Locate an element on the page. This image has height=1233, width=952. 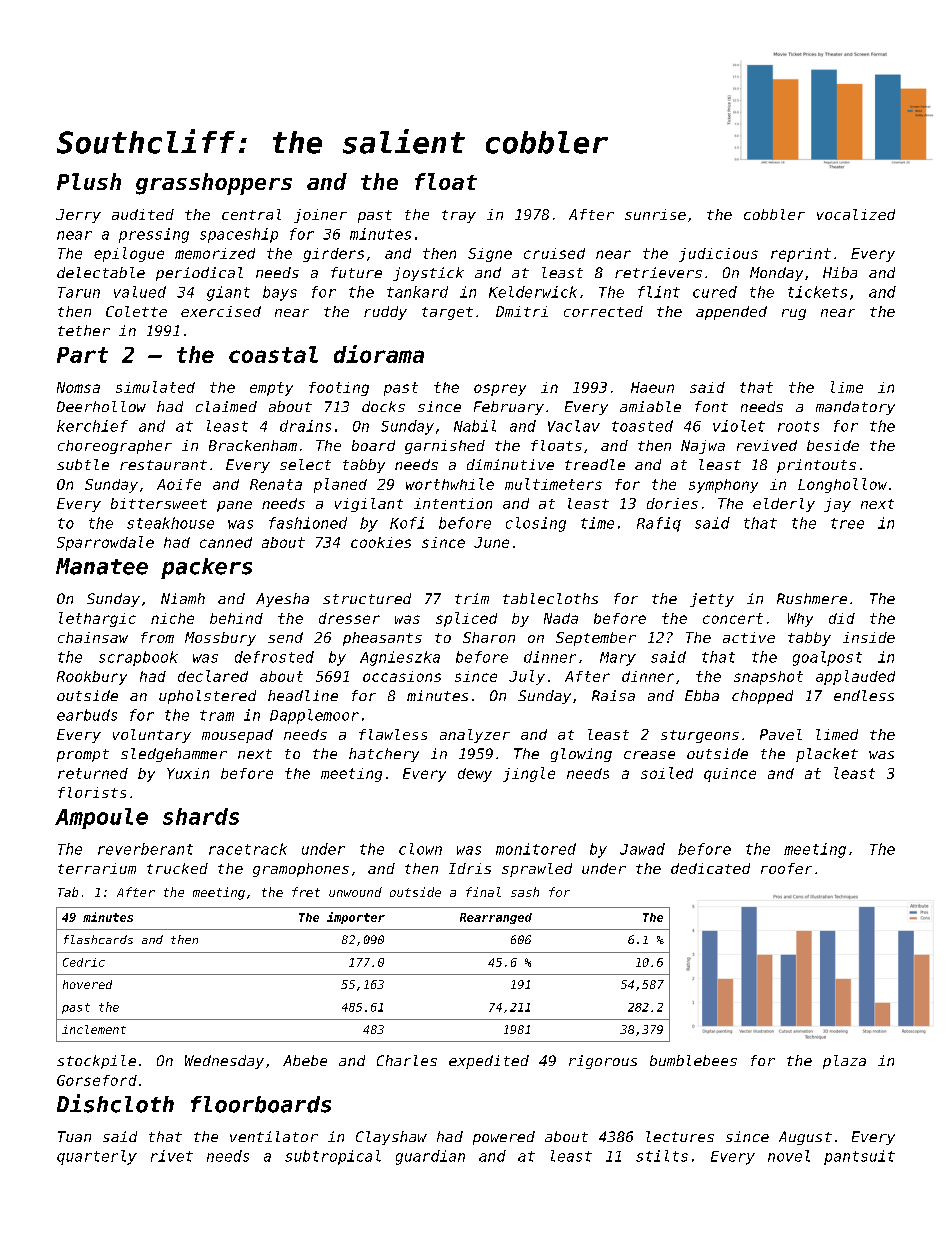
Abebe is located at coordinates (305, 1060).
